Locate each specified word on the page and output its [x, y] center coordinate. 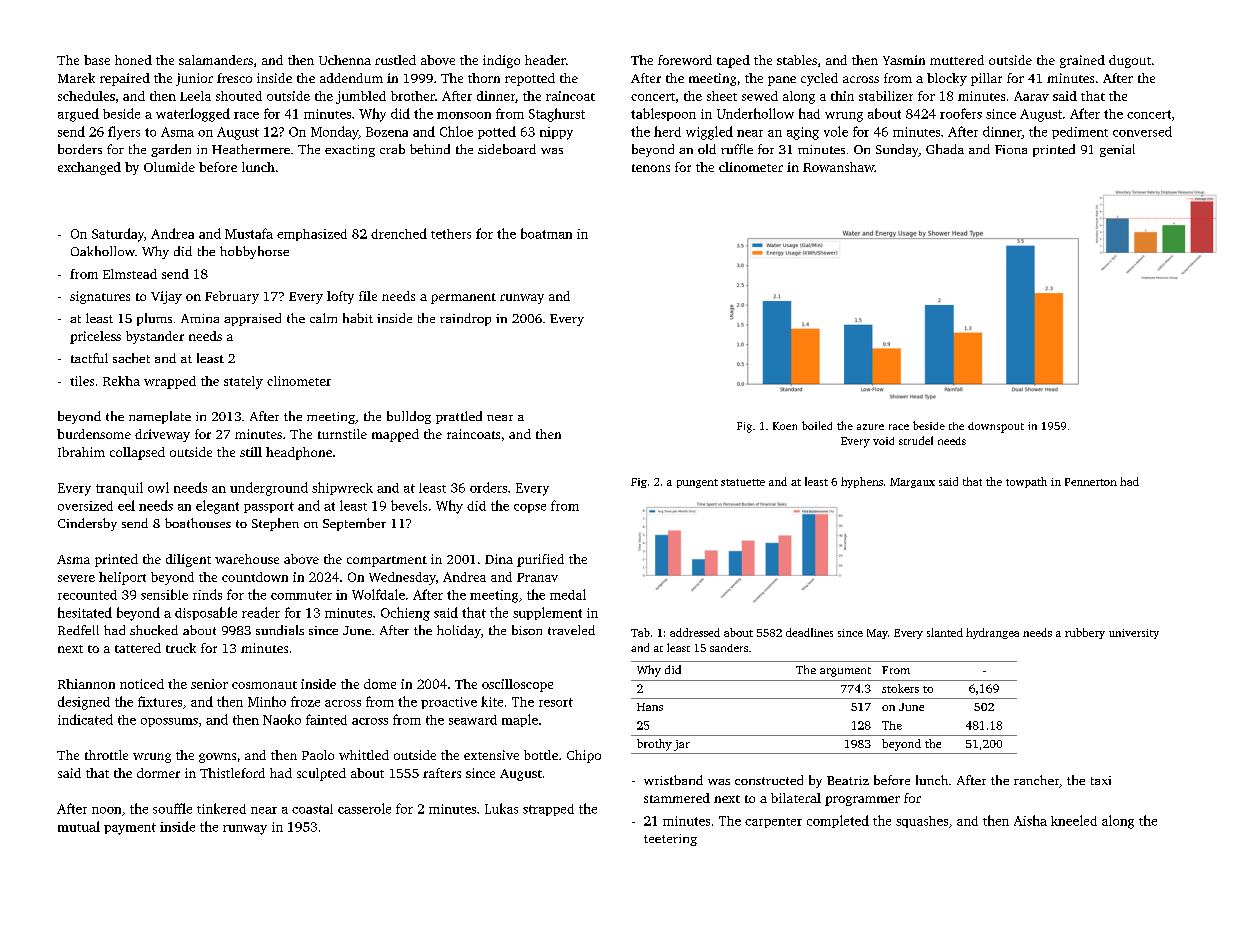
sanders [729, 648]
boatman [546, 233]
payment [130, 829]
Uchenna [345, 60]
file [368, 296]
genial [1117, 150]
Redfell [78, 630]
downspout [996, 427]
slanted [945, 632]
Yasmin [904, 60]
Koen [785, 426]
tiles [82, 381]
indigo [501, 61]
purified [540, 560]
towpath [1026, 482]
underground [269, 489]
